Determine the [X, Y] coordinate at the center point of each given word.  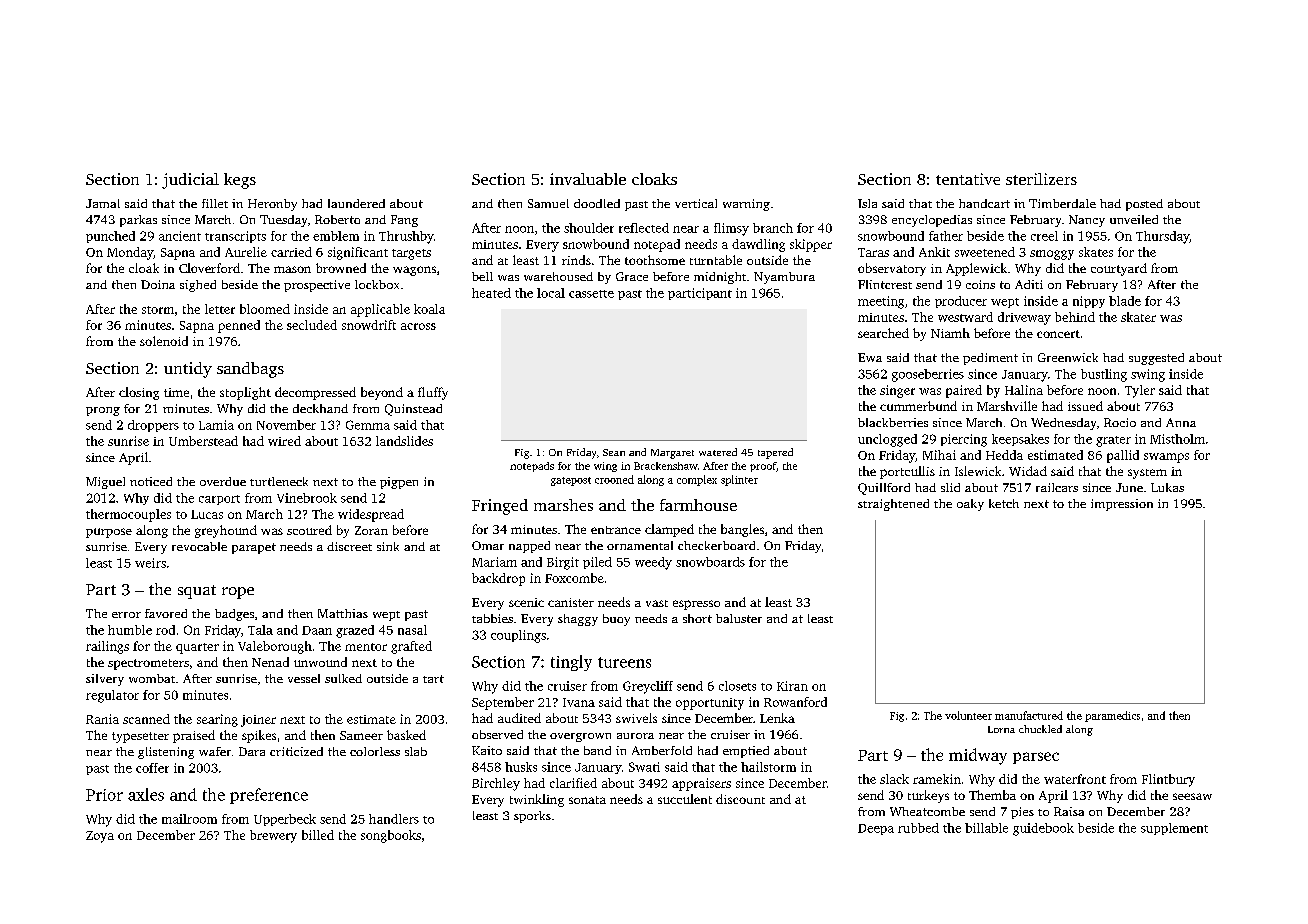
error [126, 615]
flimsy [731, 229]
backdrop [498, 579]
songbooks [391, 836]
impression [1122, 505]
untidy [188, 370]
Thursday [1163, 237]
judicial [190, 181]
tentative [968, 179]
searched [883, 333]
